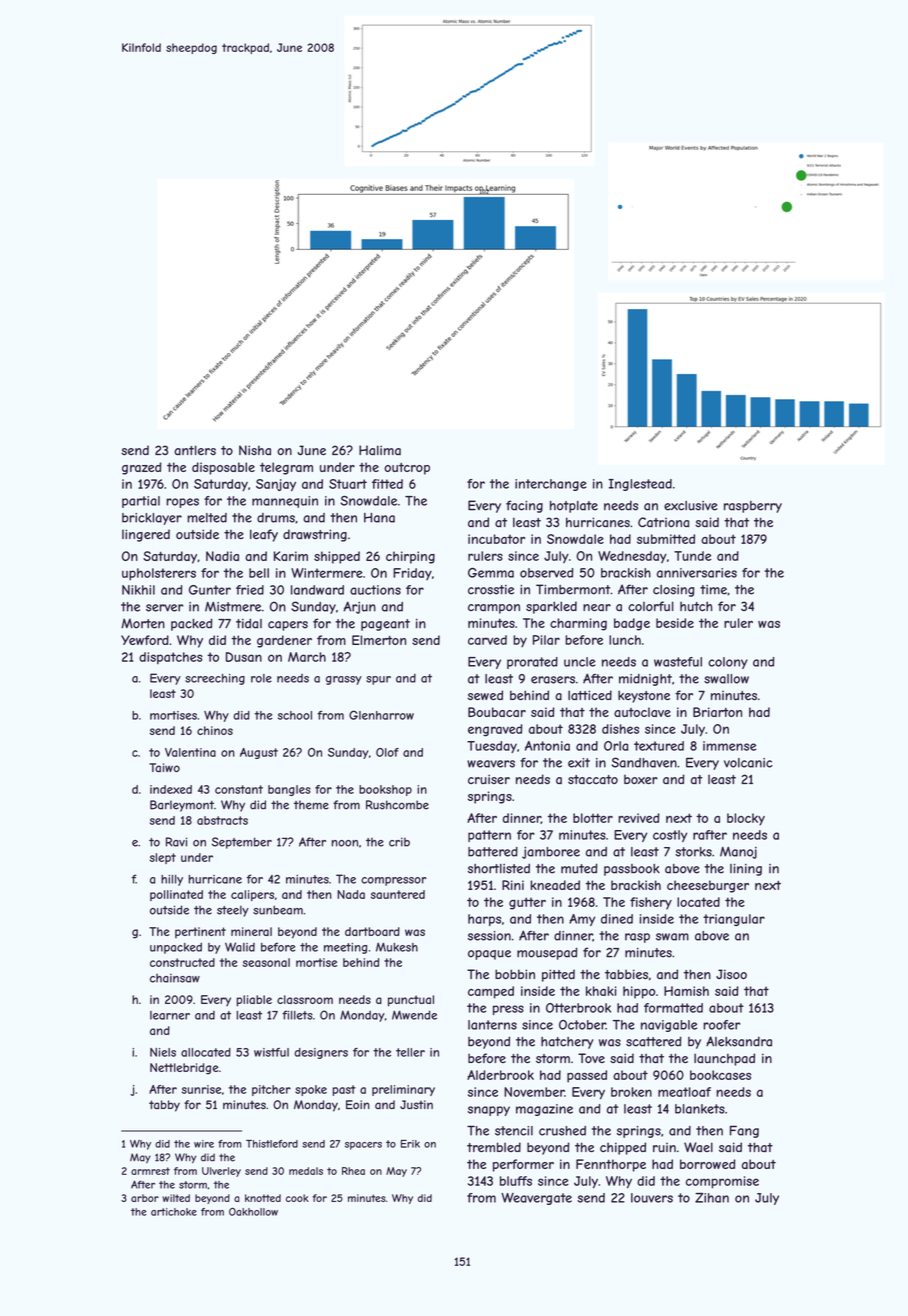  I want to click on Tove, so click(591, 1058).
